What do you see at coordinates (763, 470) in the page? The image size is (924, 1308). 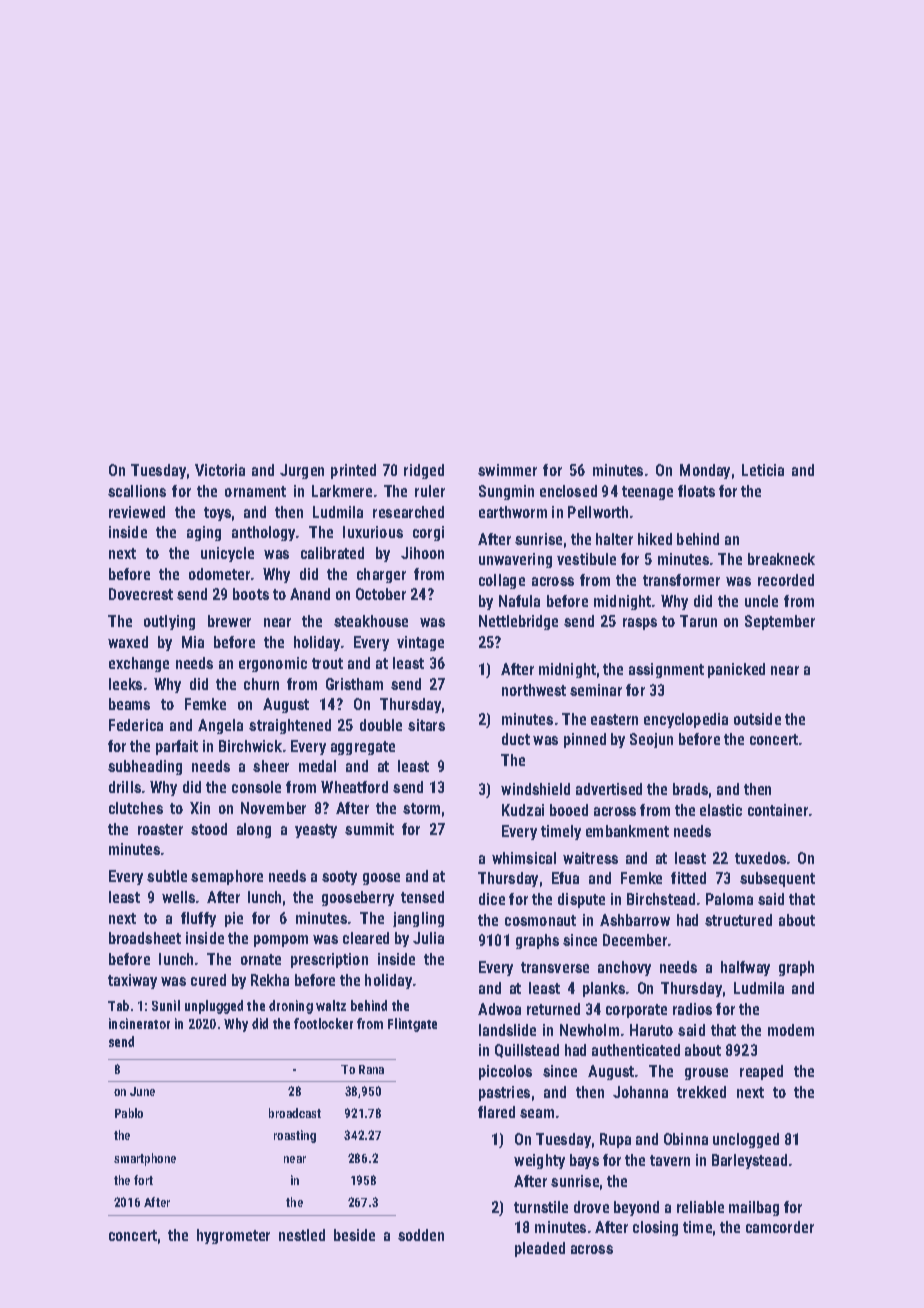 I see `Leticia` at bounding box center [763, 470].
